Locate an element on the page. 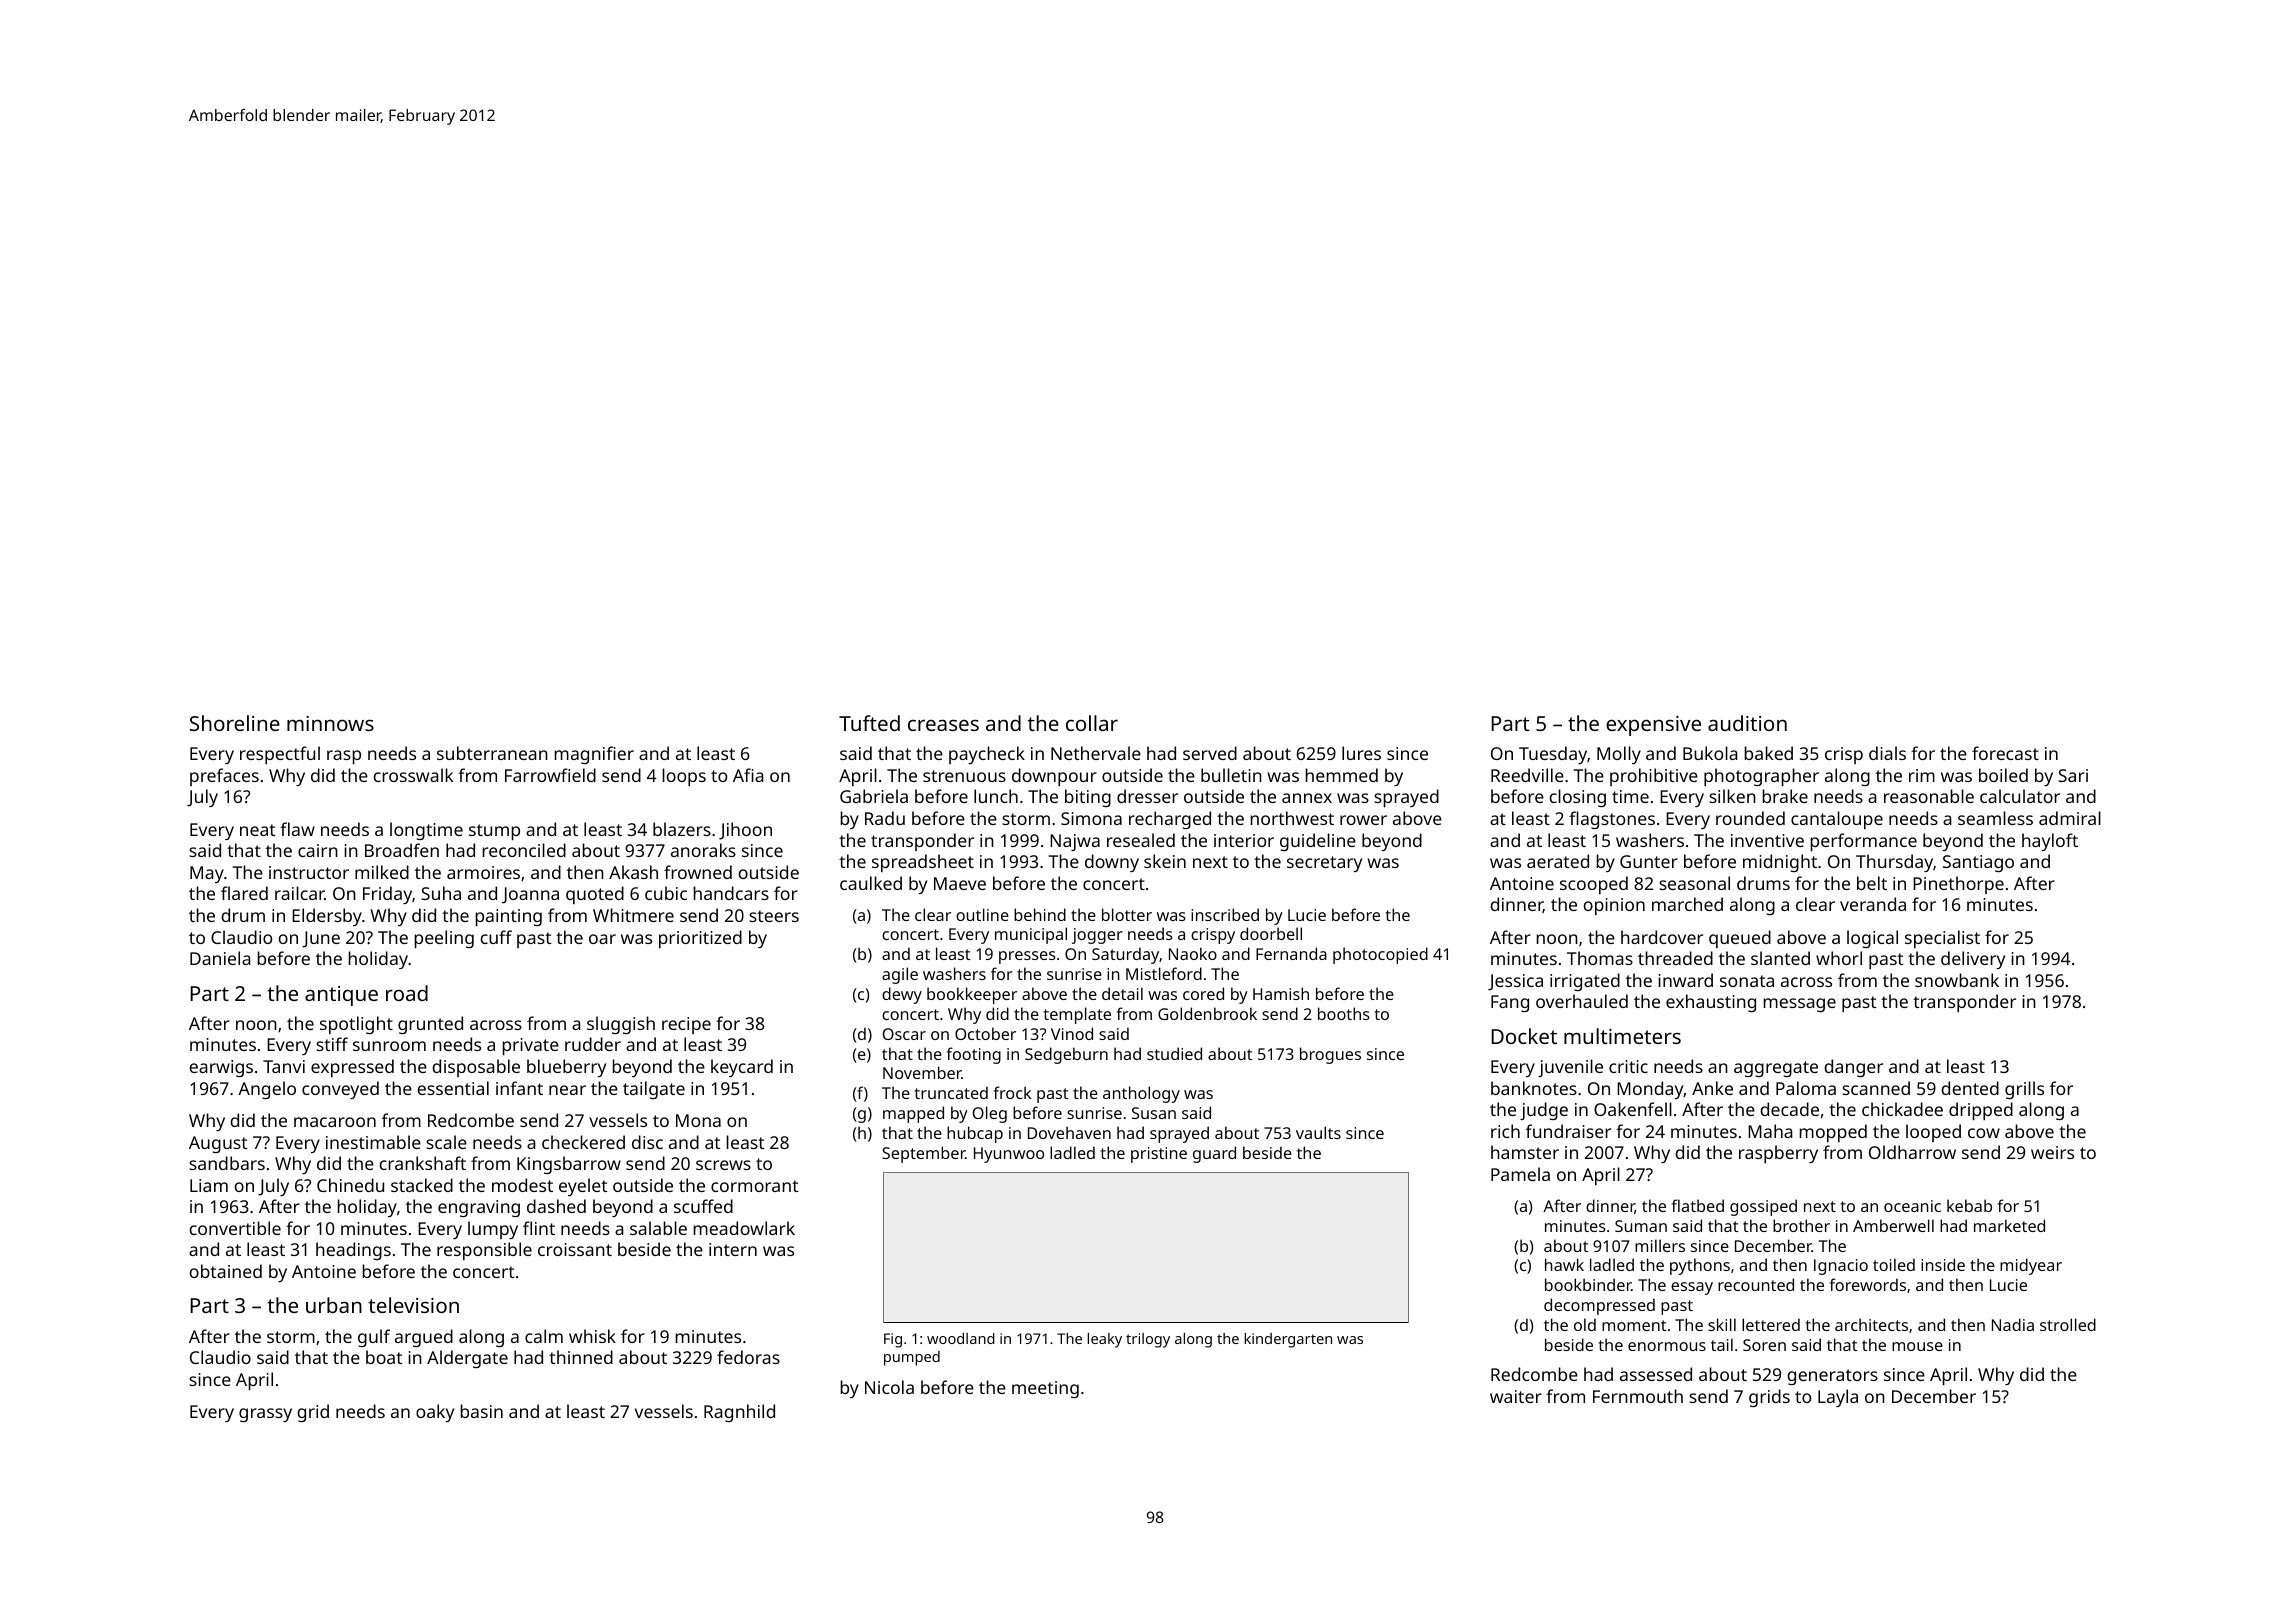 The width and height of the page is (2292, 1620). strolled is located at coordinates (2068, 1324).
